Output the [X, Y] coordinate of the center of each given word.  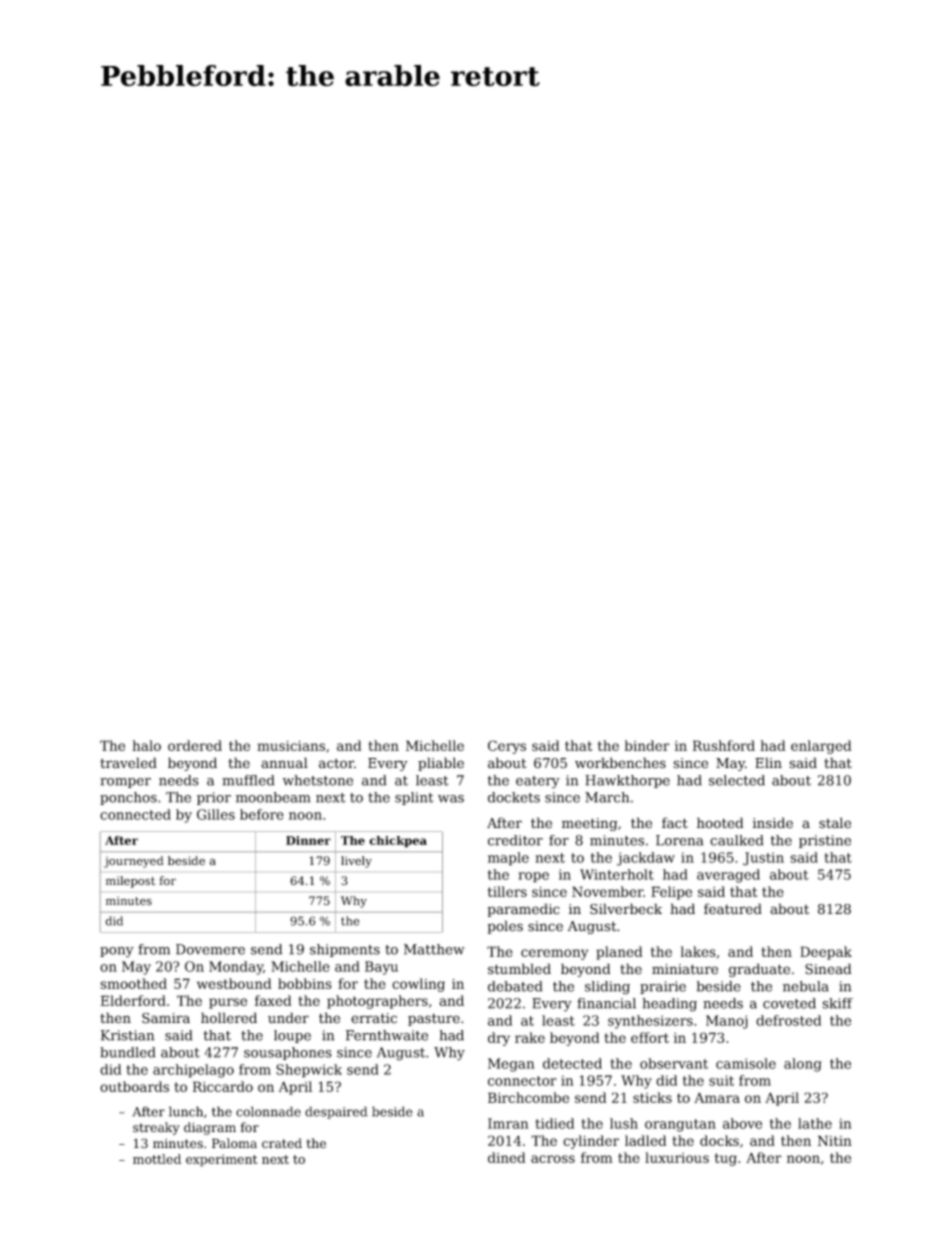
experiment [222, 1160]
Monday [236, 968]
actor [336, 764]
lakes [698, 951]
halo [146, 745]
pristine [825, 841]
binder [647, 745]
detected [572, 1063]
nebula [806, 986]
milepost [130, 882]
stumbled [519, 969]
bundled [128, 1052]
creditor [515, 840]
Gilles [216, 814]
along [803, 1065]
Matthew [434, 949]
